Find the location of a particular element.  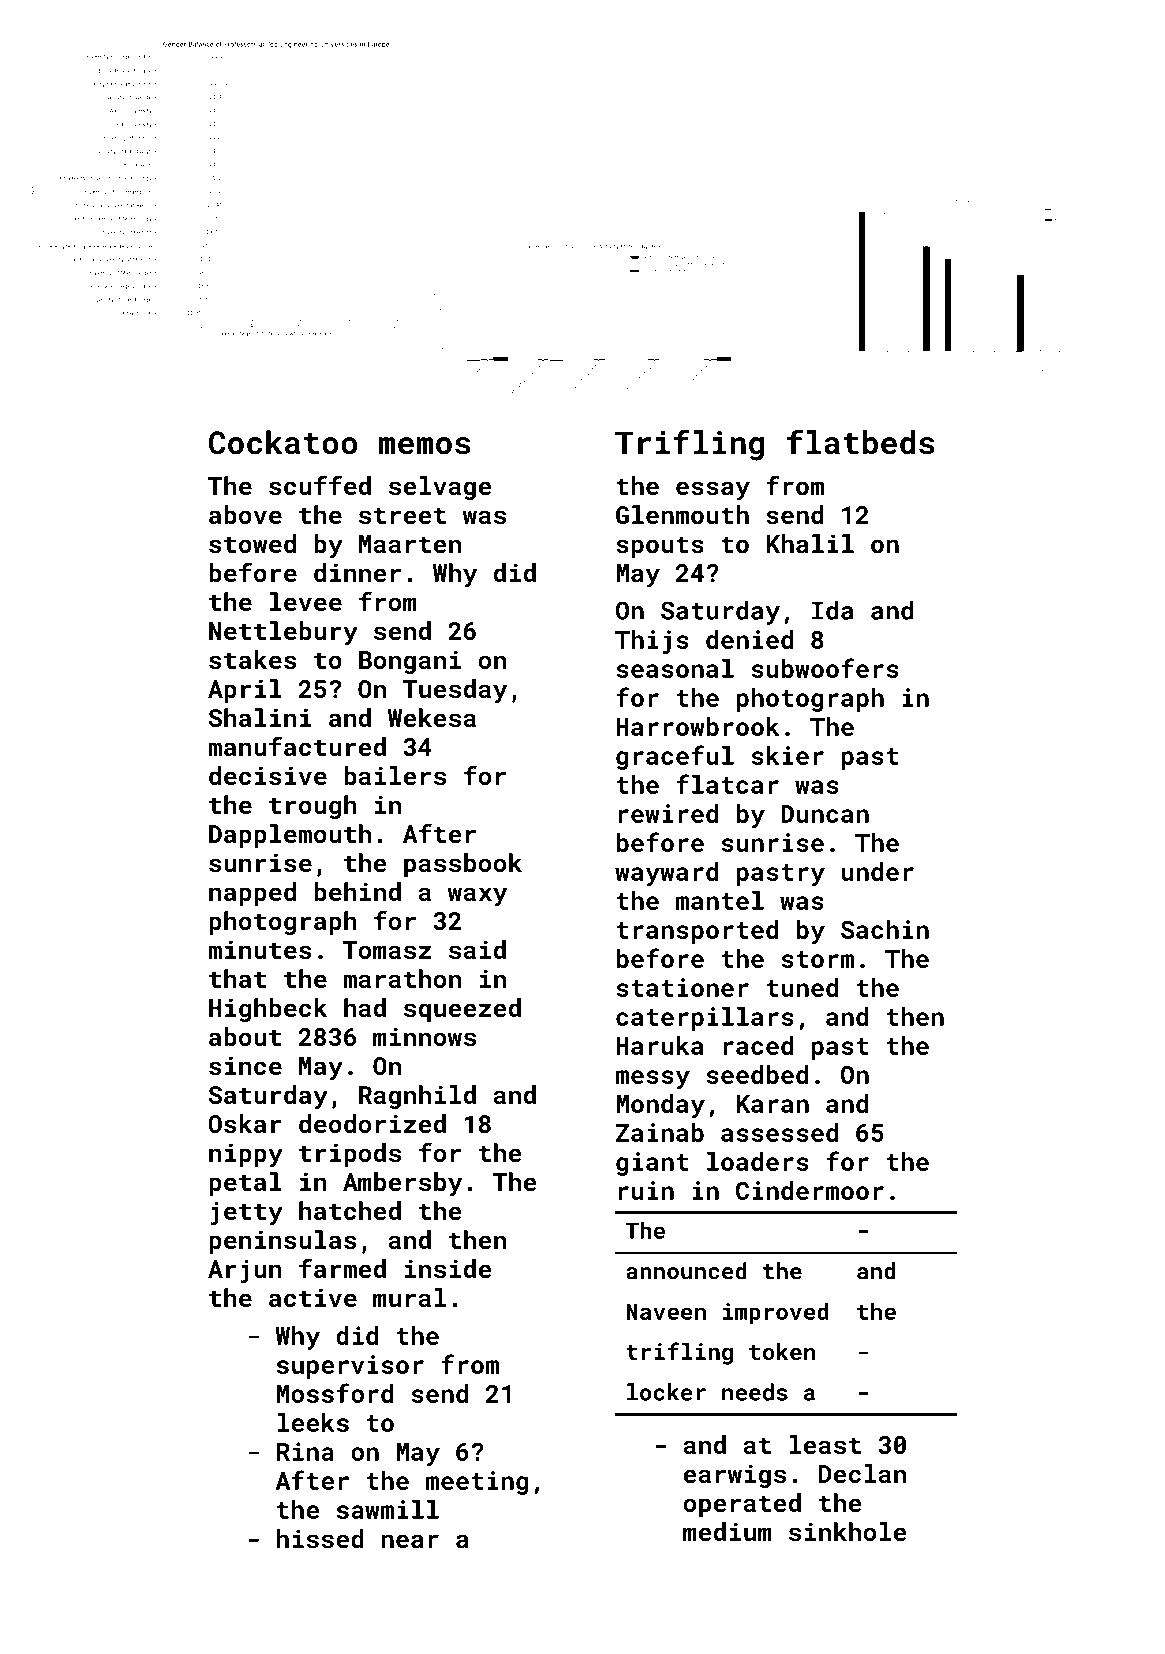

Wekesa is located at coordinates (432, 717).
